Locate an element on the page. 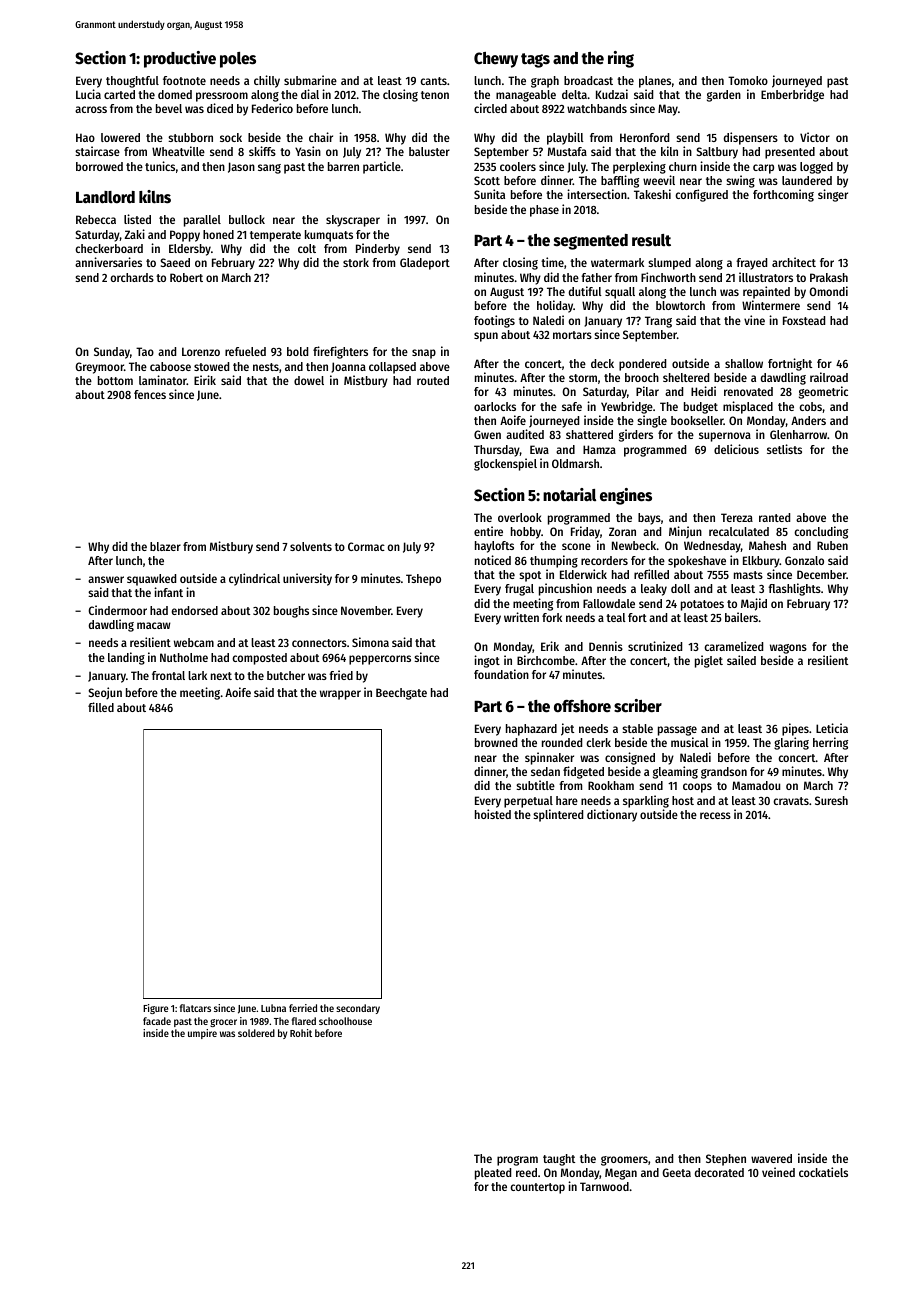  Zaki is located at coordinates (134, 234).
